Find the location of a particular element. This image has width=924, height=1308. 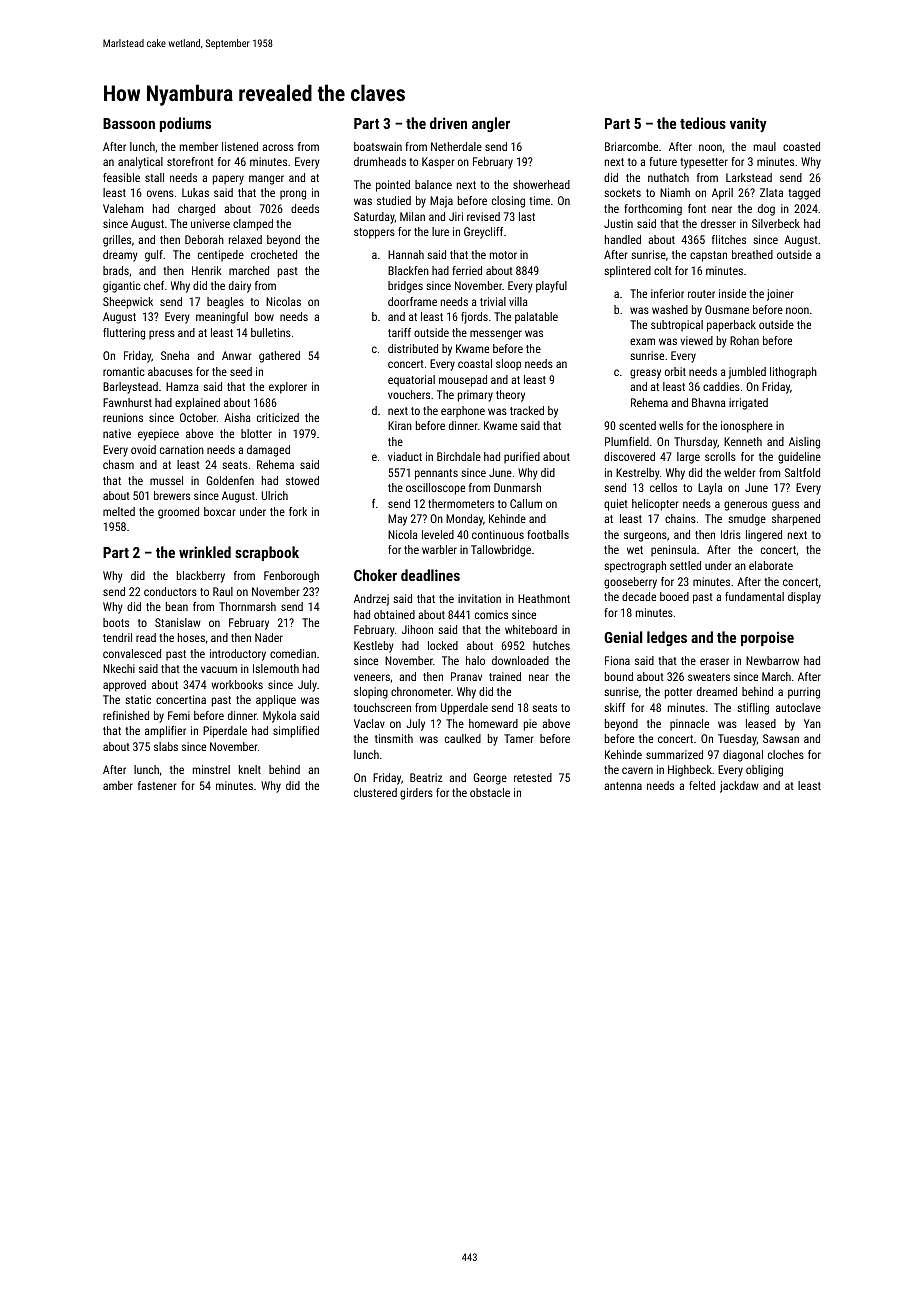

across is located at coordinates (278, 147).
